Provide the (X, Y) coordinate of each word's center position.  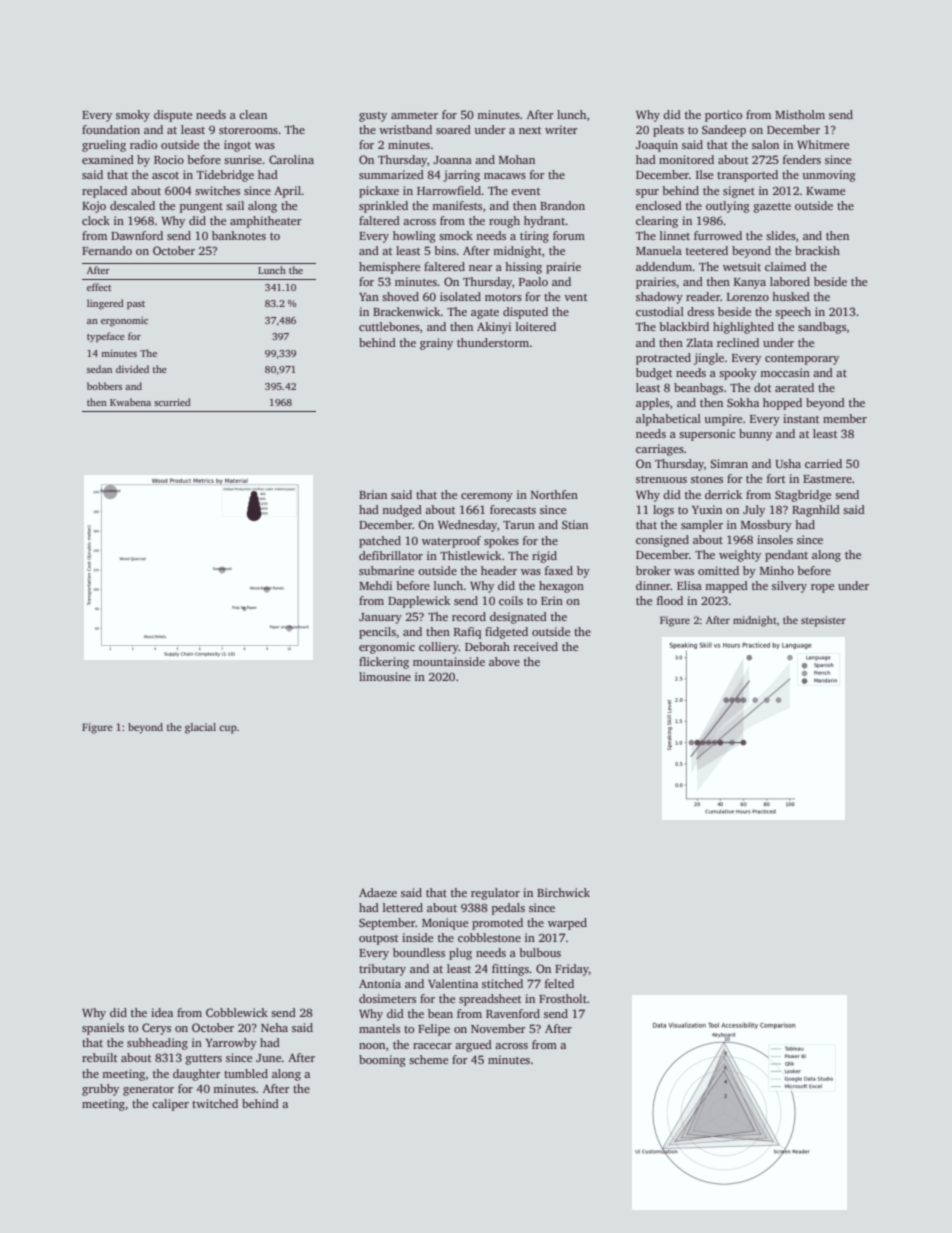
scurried (172, 402)
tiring (534, 237)
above (504, 661)
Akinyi (494, 328)
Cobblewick (237, 1012)
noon (372, 1046)
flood (670, 600)
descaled (132, 205)
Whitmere (823, 144)
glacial (200, 728)
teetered (707, 250)
